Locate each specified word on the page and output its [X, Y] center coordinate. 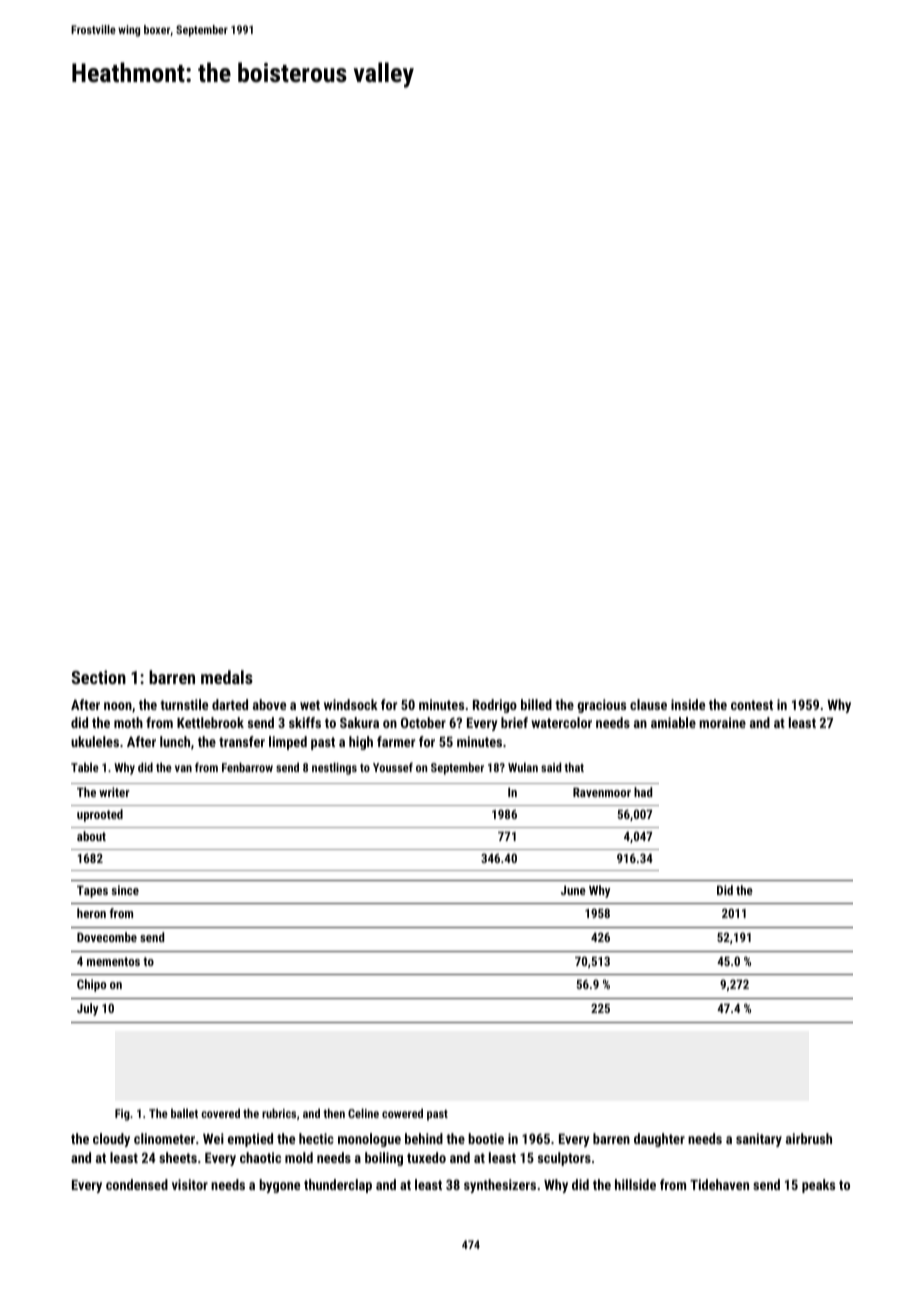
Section [98, 677]
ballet [184, 1113]
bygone [279, 1186]
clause [648, 704]
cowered [402, 1113]
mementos [113, 961]
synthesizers [500, 1186]
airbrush [809, 1138]
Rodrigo [495, 706]
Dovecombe [107, 937]
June [573, 890]
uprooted [100, 815]
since [125, 890]
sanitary [759, 1140]
